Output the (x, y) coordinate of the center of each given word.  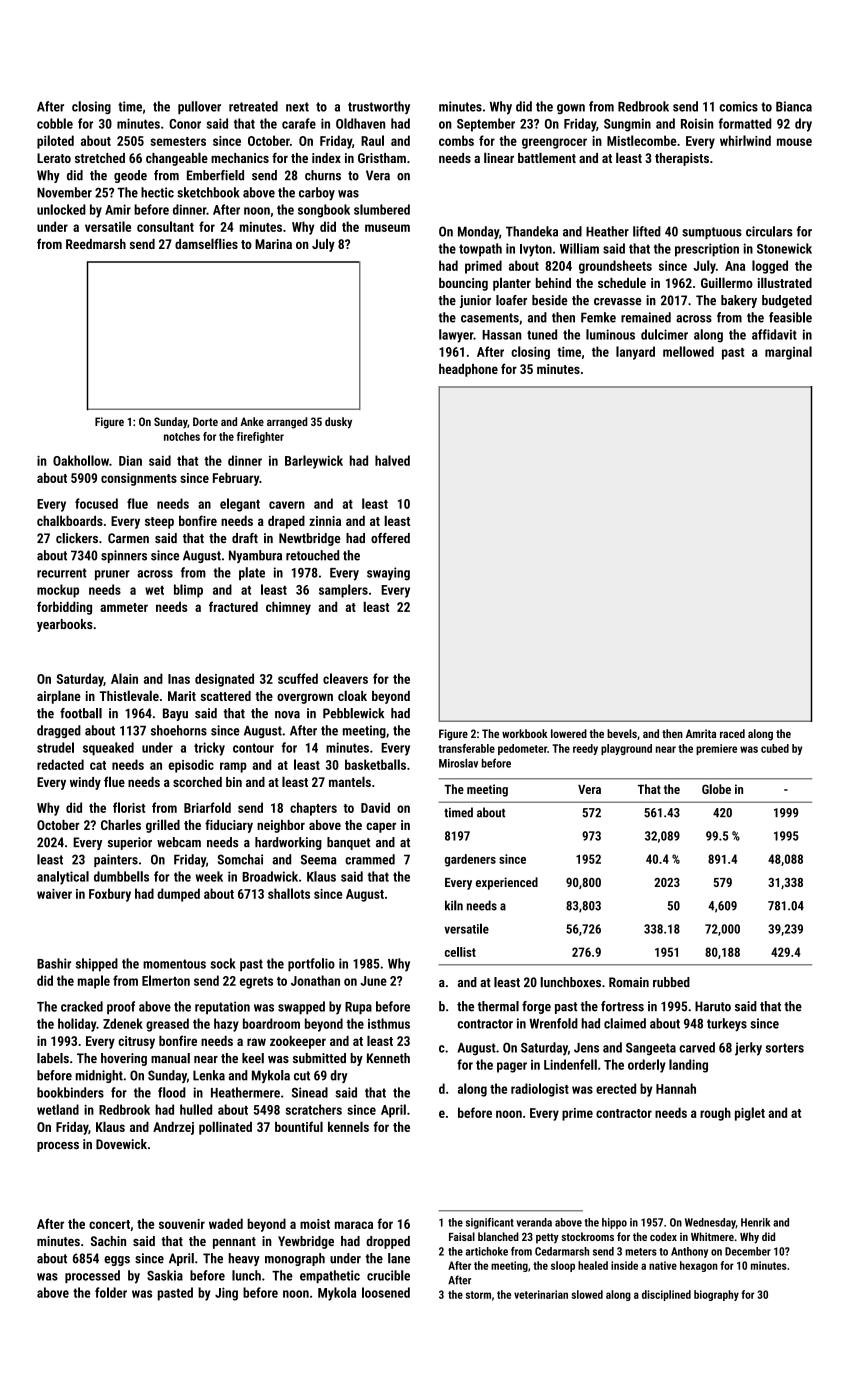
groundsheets (615, 267)
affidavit (774, 334)
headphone (468, 370)
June (373, 981)
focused (96, 503)
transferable (466, 748)
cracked (82, 1006)
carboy (317, 194)
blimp (188, 591)
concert (109, 1224)
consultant (165, 226)
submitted (319, 1058)
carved (697, 1047)
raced (732, 733)
